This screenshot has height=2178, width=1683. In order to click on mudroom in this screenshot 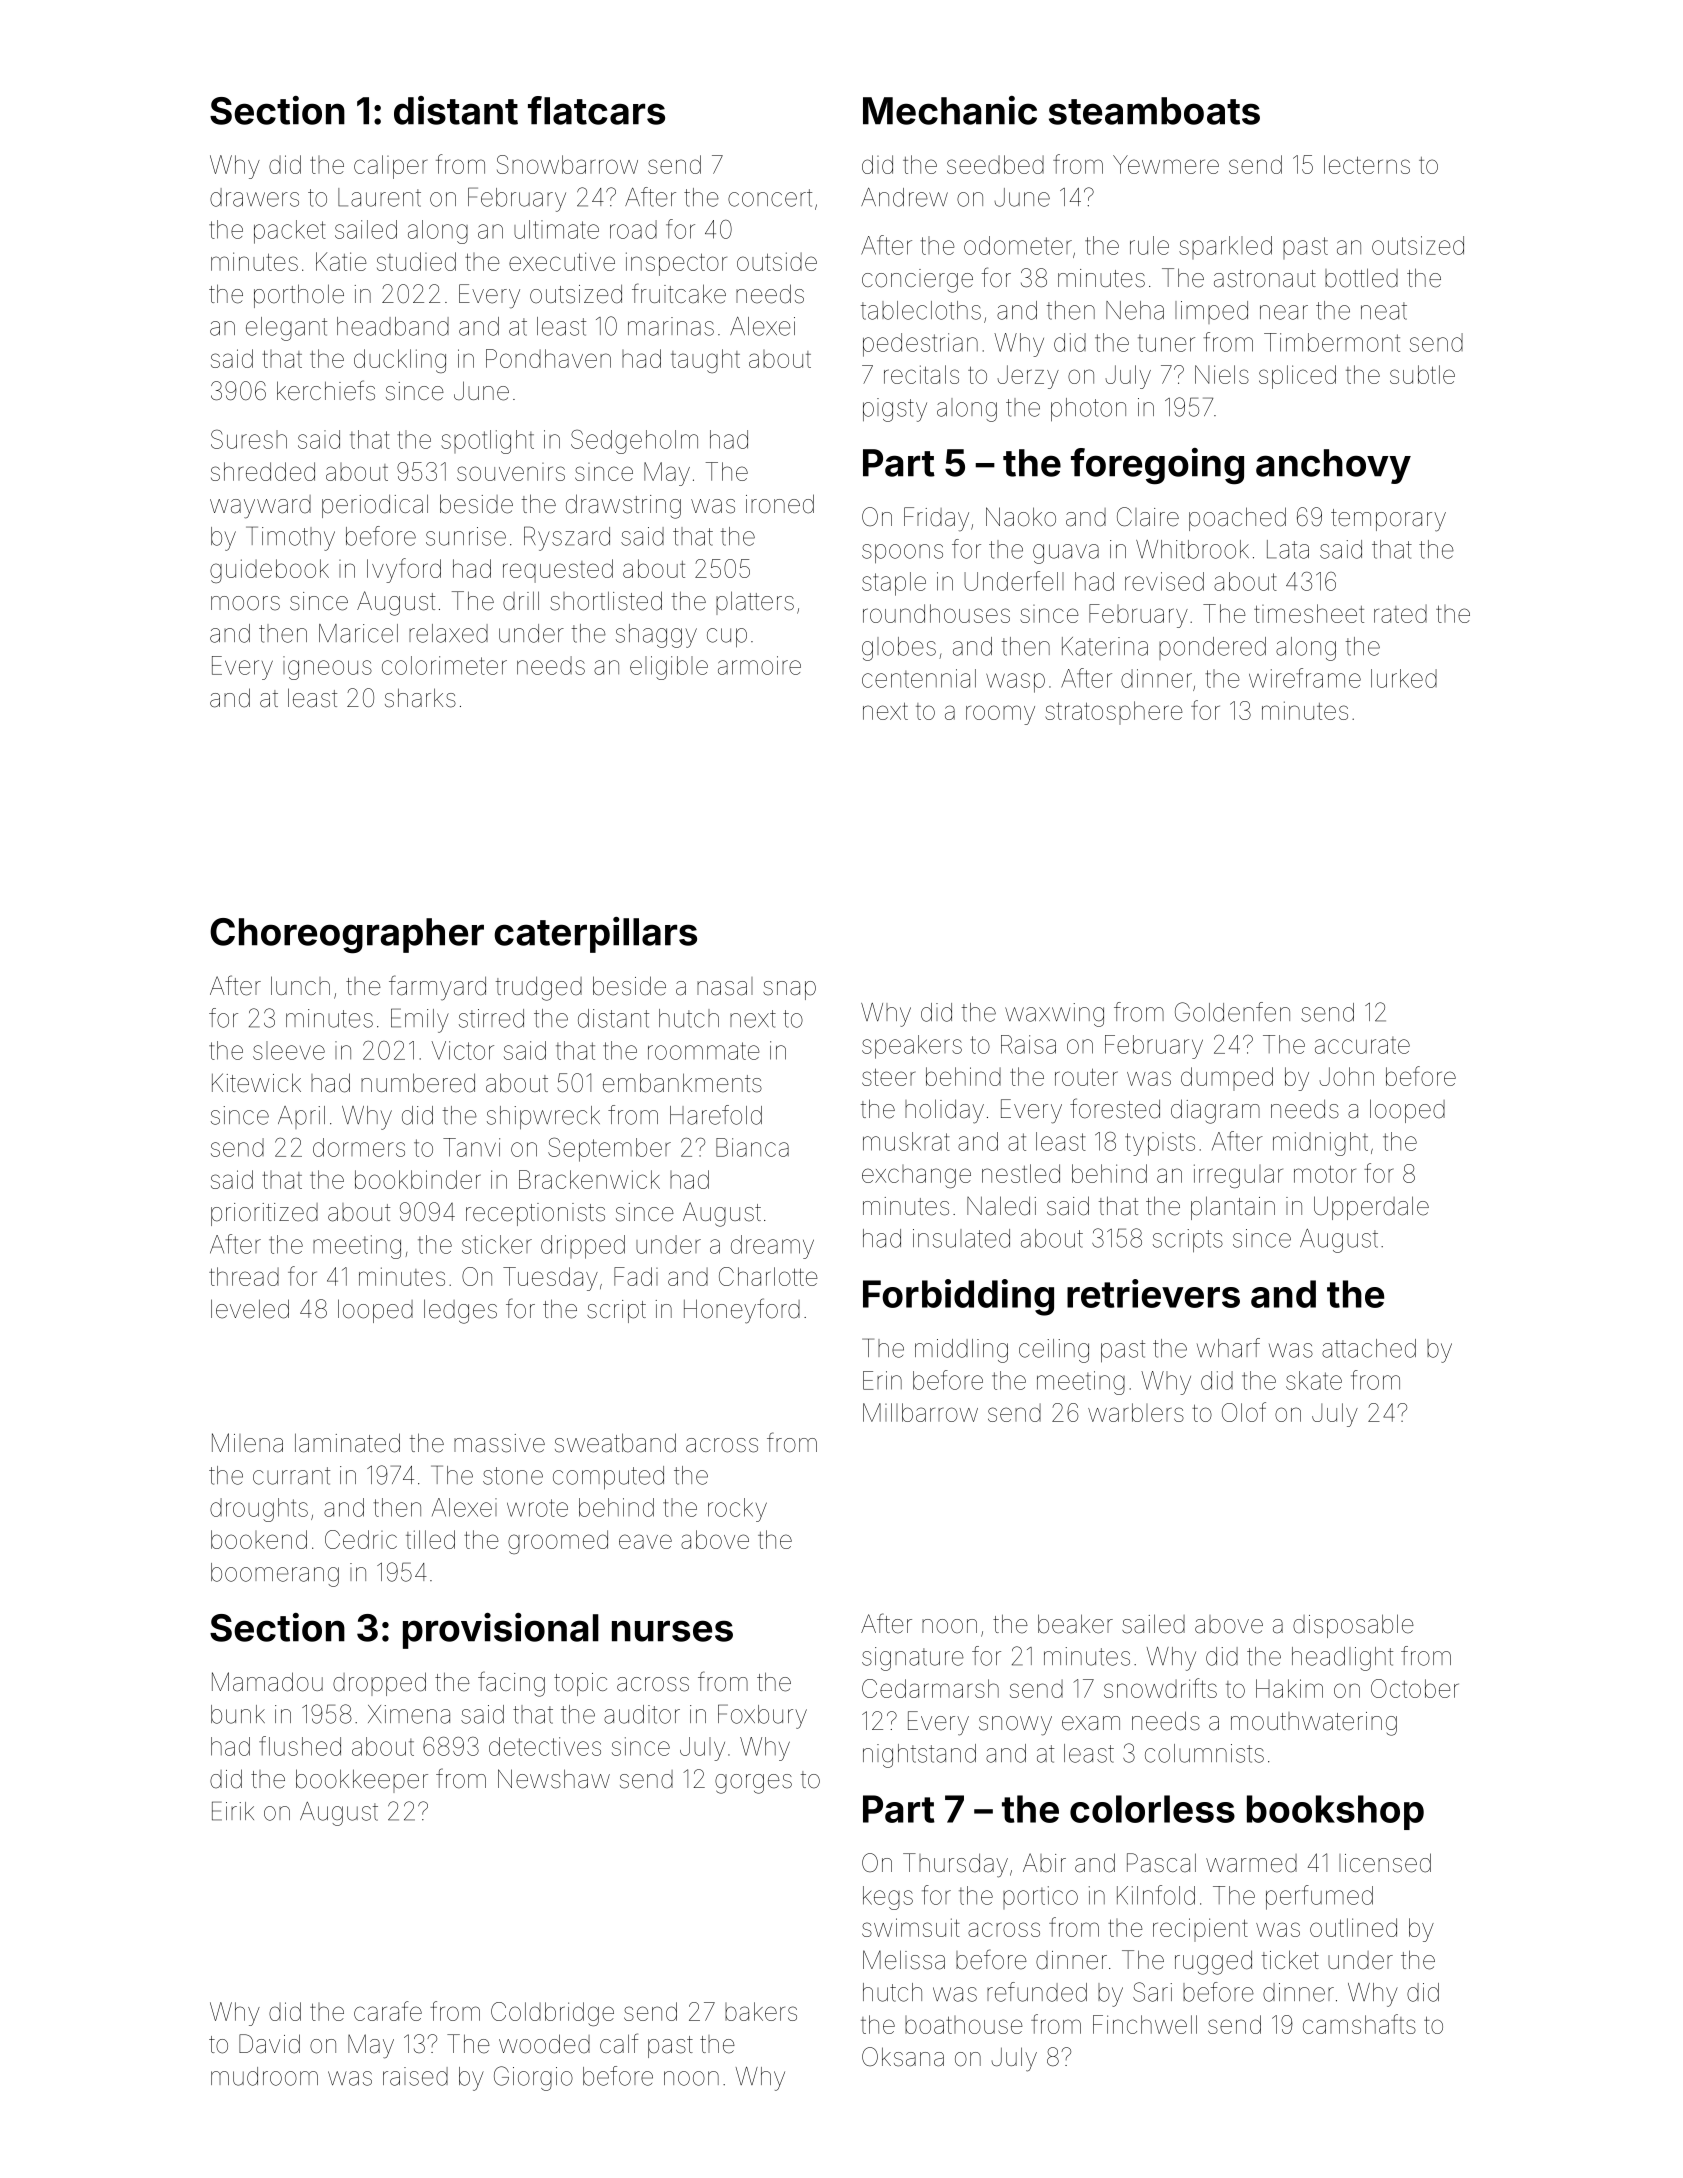, I will do `click(264, 2076)`.
